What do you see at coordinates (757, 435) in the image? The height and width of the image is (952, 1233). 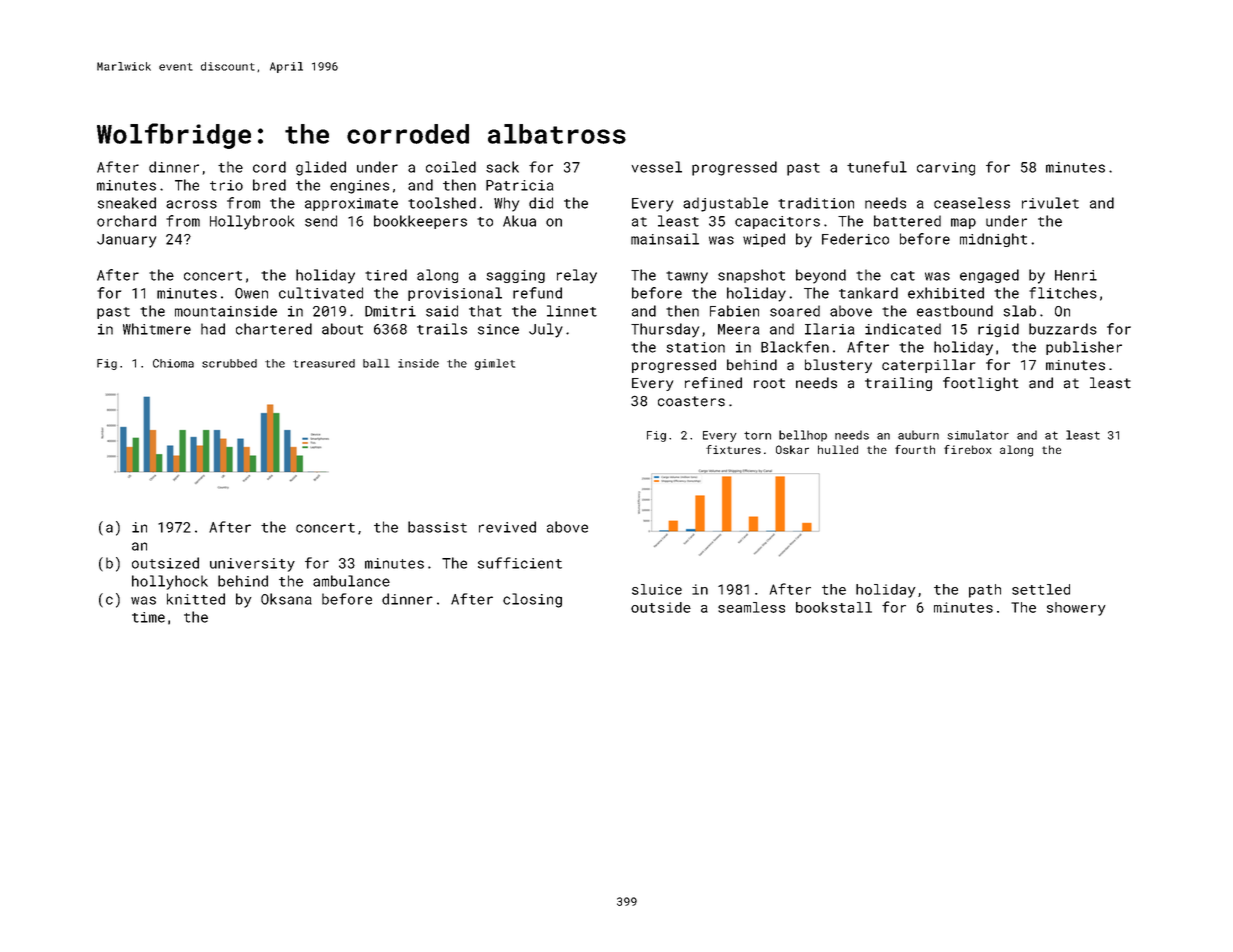 I see `torn` at bounding box center [757, 435].
